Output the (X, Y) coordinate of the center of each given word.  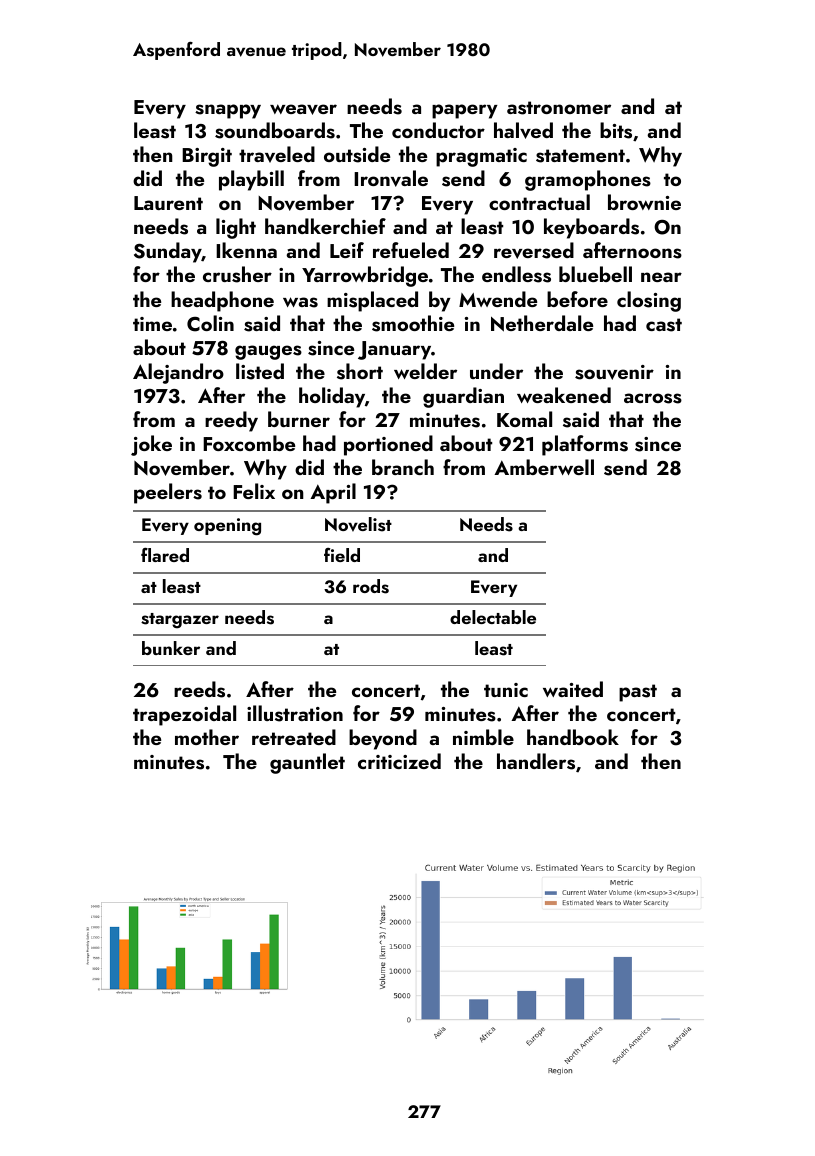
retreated (294, 737)
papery (465, 111)
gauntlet (307, 763)
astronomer (559, 108)
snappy (228, 111)
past (638, 693)
